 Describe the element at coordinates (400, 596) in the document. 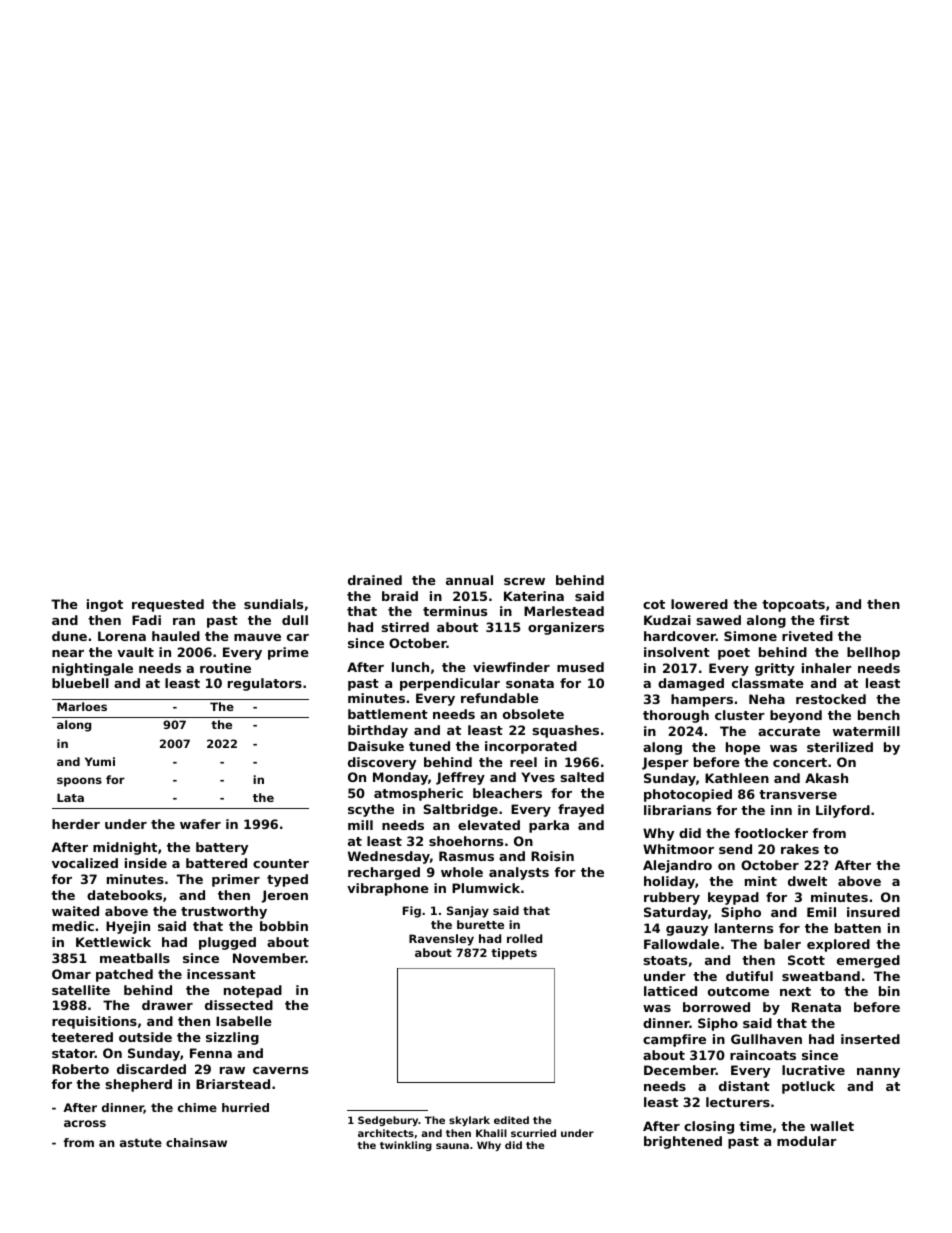

I see `braid` at that location.
